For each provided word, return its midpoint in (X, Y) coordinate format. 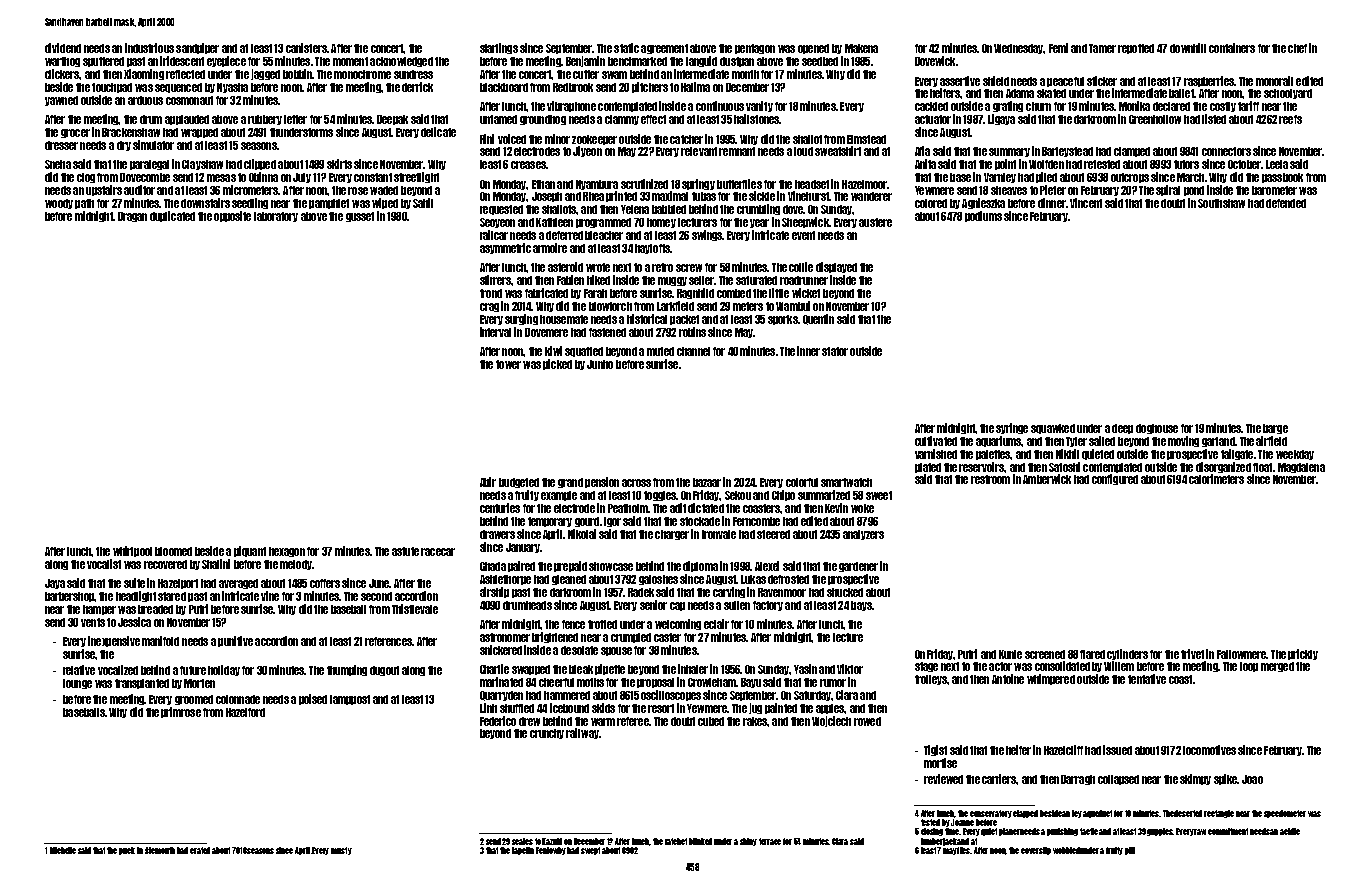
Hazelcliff (1063, 750)
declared (1171, 106)
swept (590, 851)
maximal (670, 196)
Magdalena (1301, 468)
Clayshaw (202, 165)
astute (405, 551)
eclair (716, 624)
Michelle (63, 850)
